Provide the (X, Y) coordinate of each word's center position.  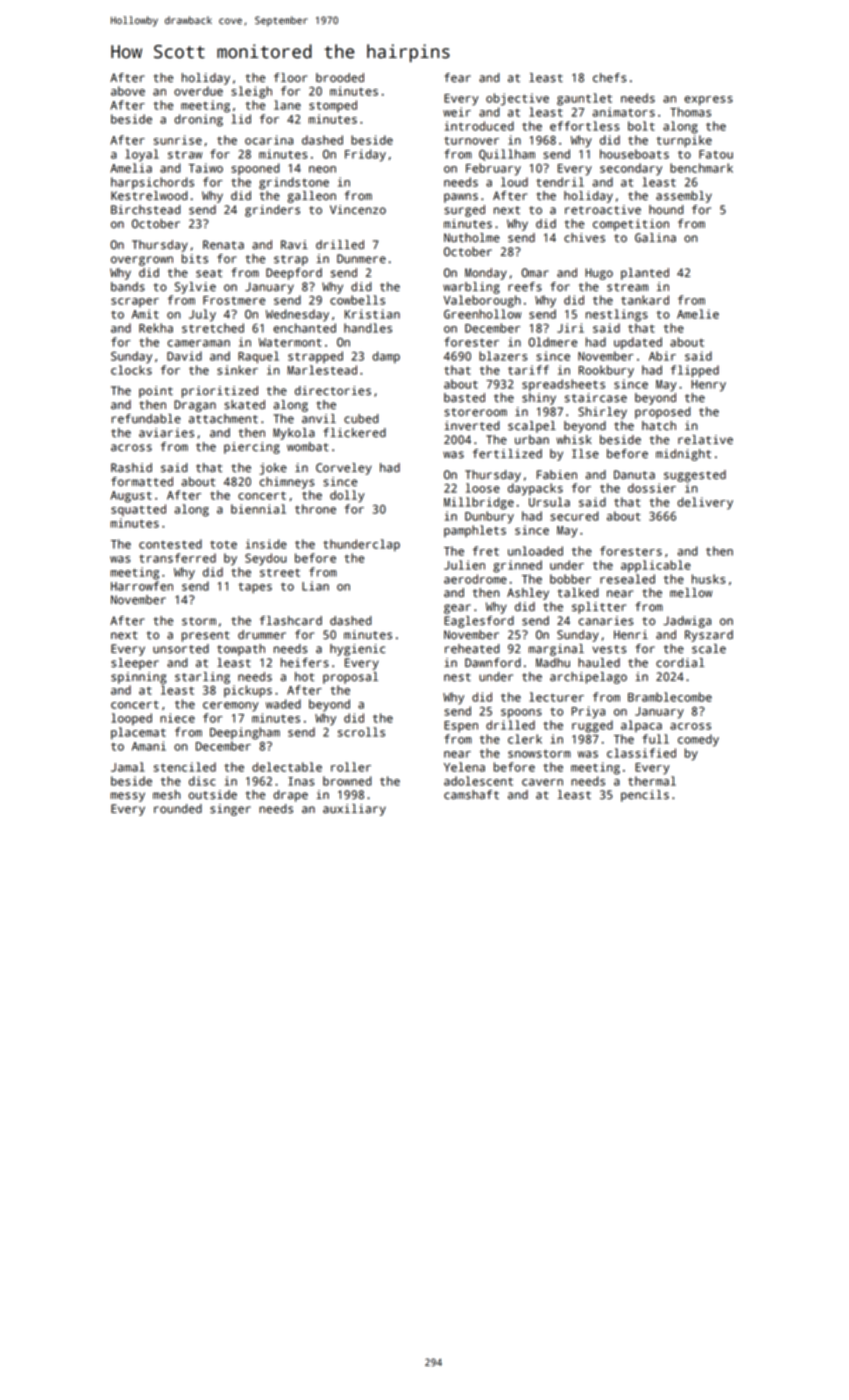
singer (230, 810)
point (156, 392)
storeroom (475, 412)
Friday (365, 155)
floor (290, 78)
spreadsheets (563, 385)
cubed (361, 419)
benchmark (701, 168)
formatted (142, 482)
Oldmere (553, 342)
